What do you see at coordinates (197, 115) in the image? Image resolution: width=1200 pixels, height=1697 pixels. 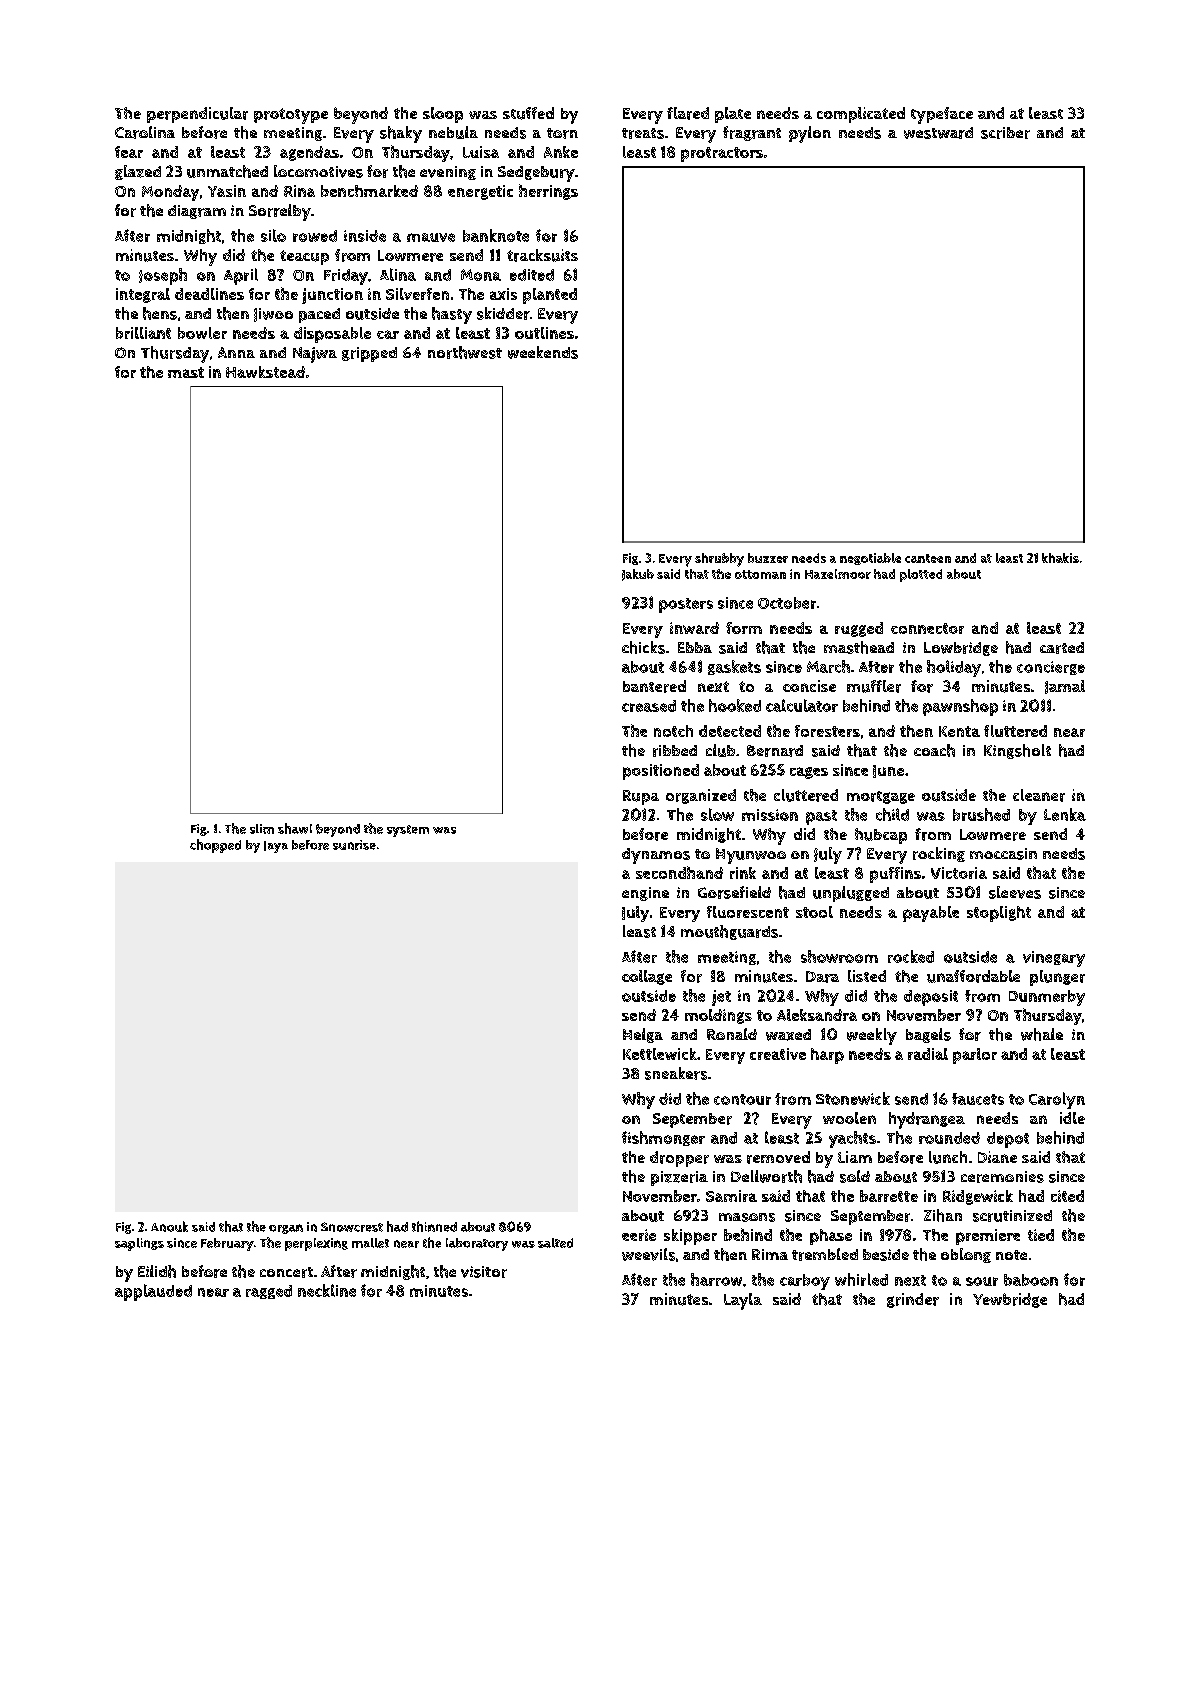 I see `perpendicular` at bounding box center [197, 115].
